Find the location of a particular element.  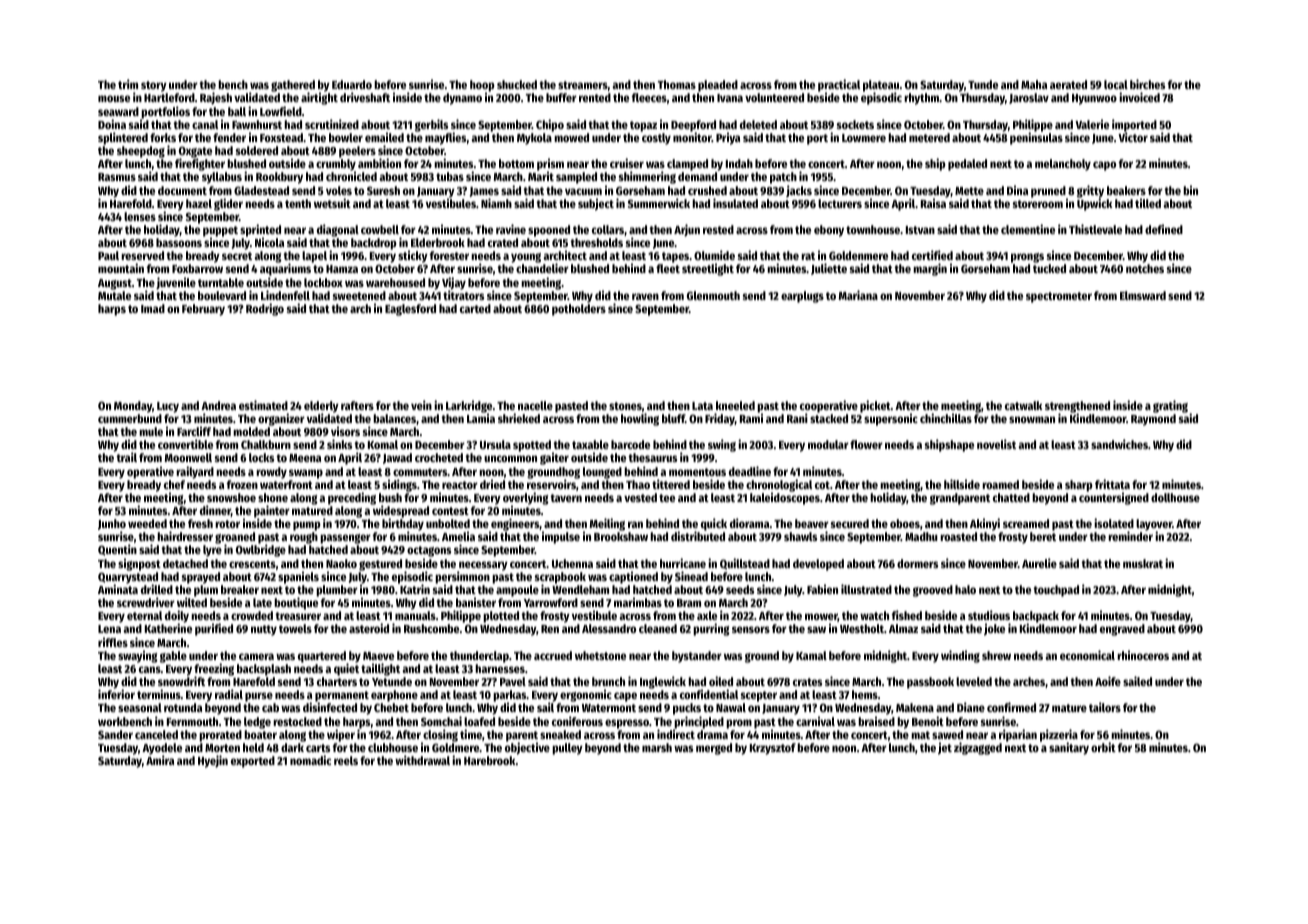

scrutinized is located at coordinates (332, 124).
